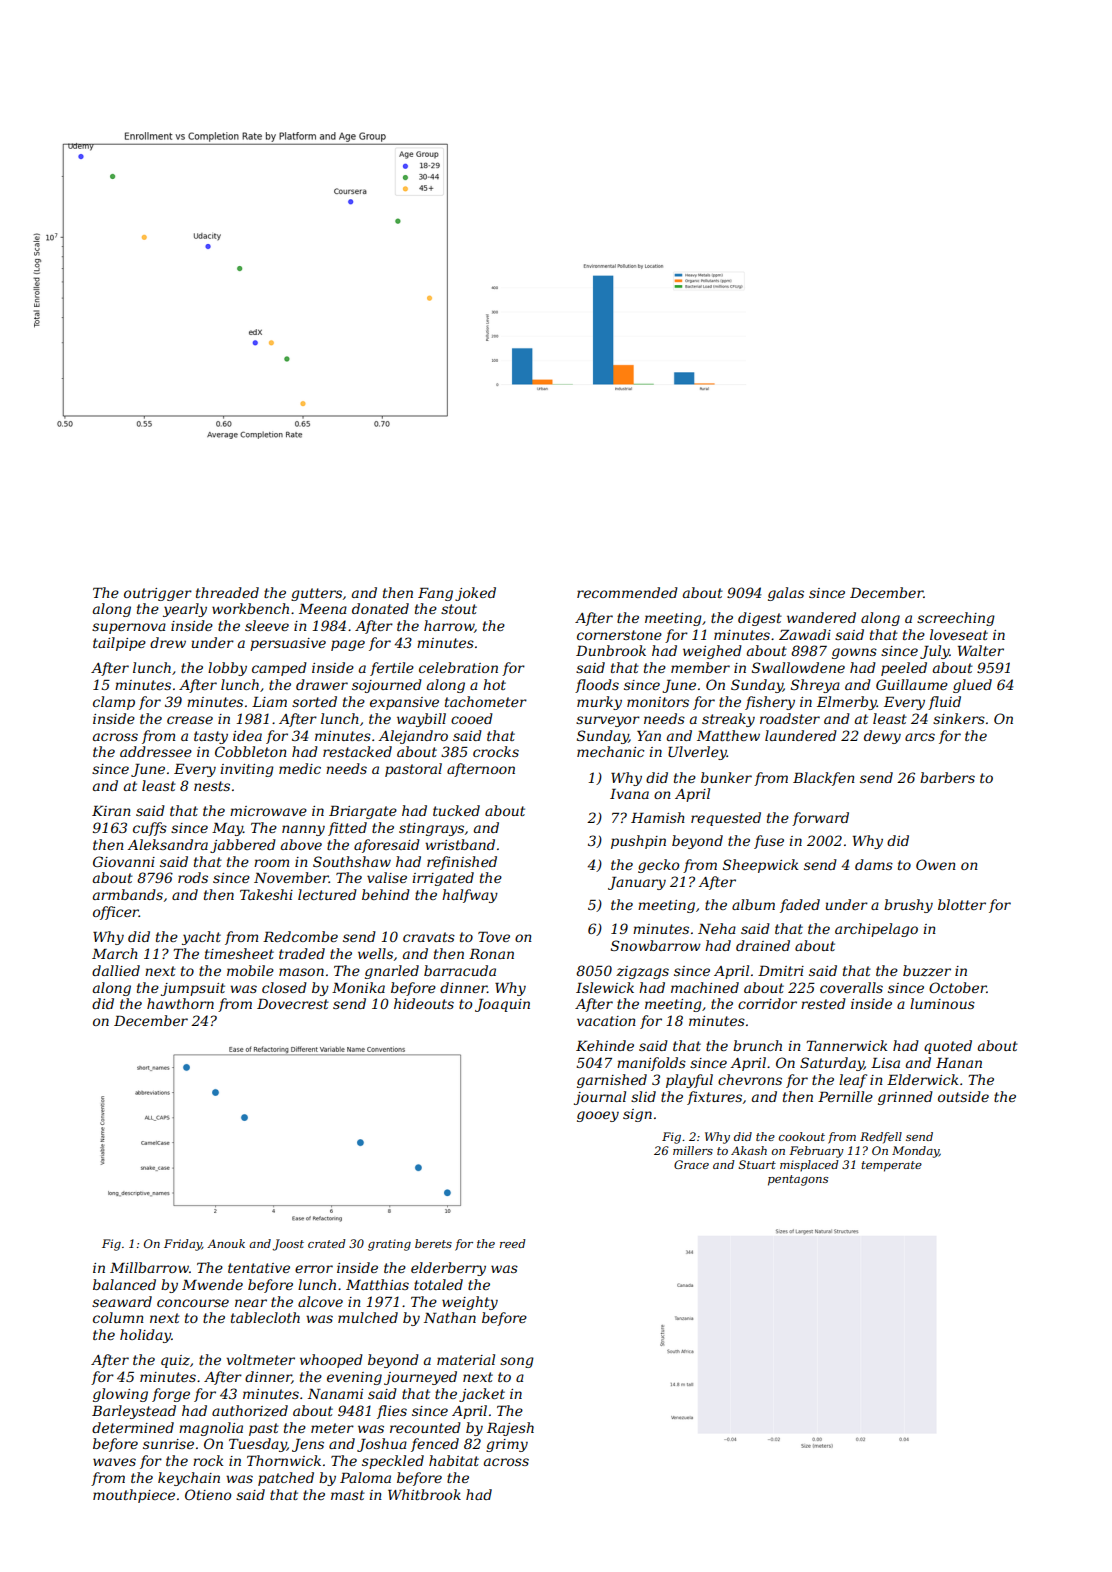 The width and height of the page is (1112, 1572). I want to click on joked, so click(475, 594).
